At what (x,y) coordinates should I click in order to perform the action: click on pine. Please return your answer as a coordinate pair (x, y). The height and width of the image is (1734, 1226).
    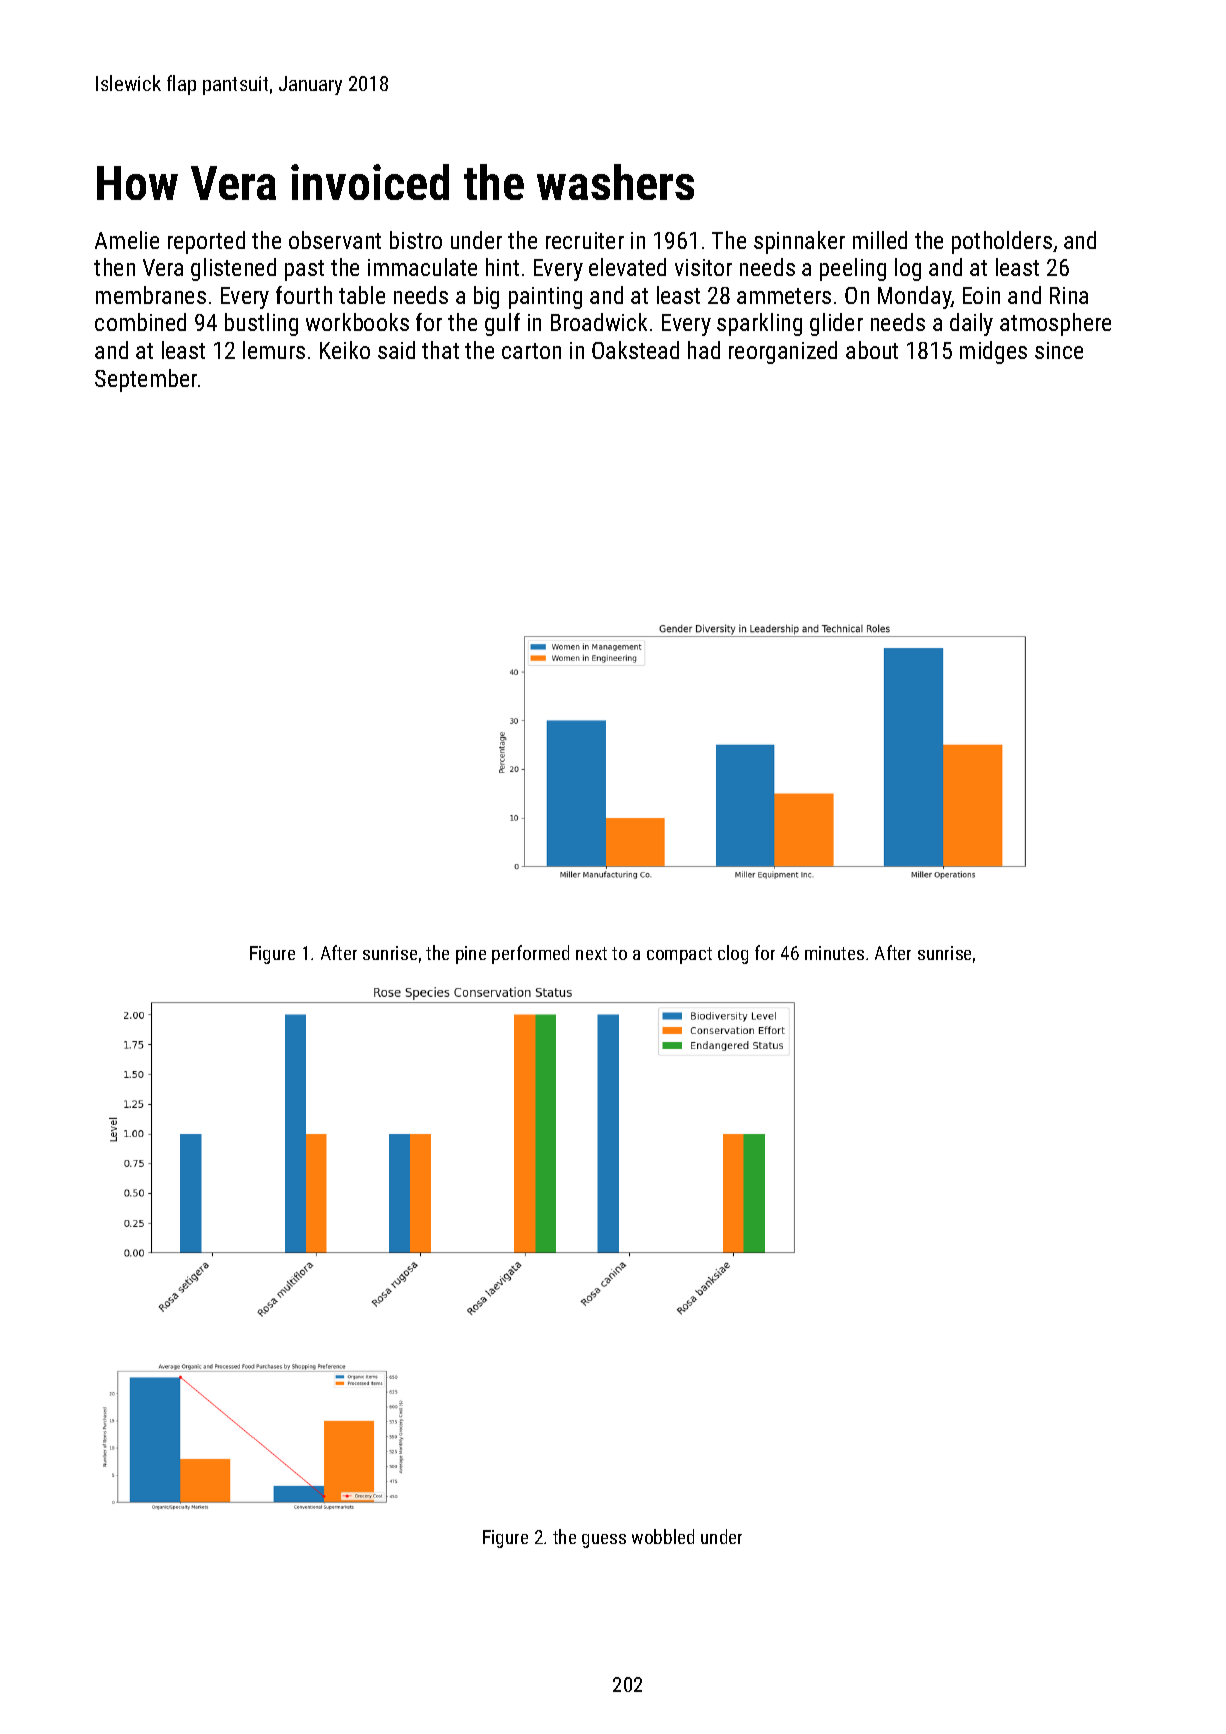
    Looking at the image, I should click on (471, 955).
